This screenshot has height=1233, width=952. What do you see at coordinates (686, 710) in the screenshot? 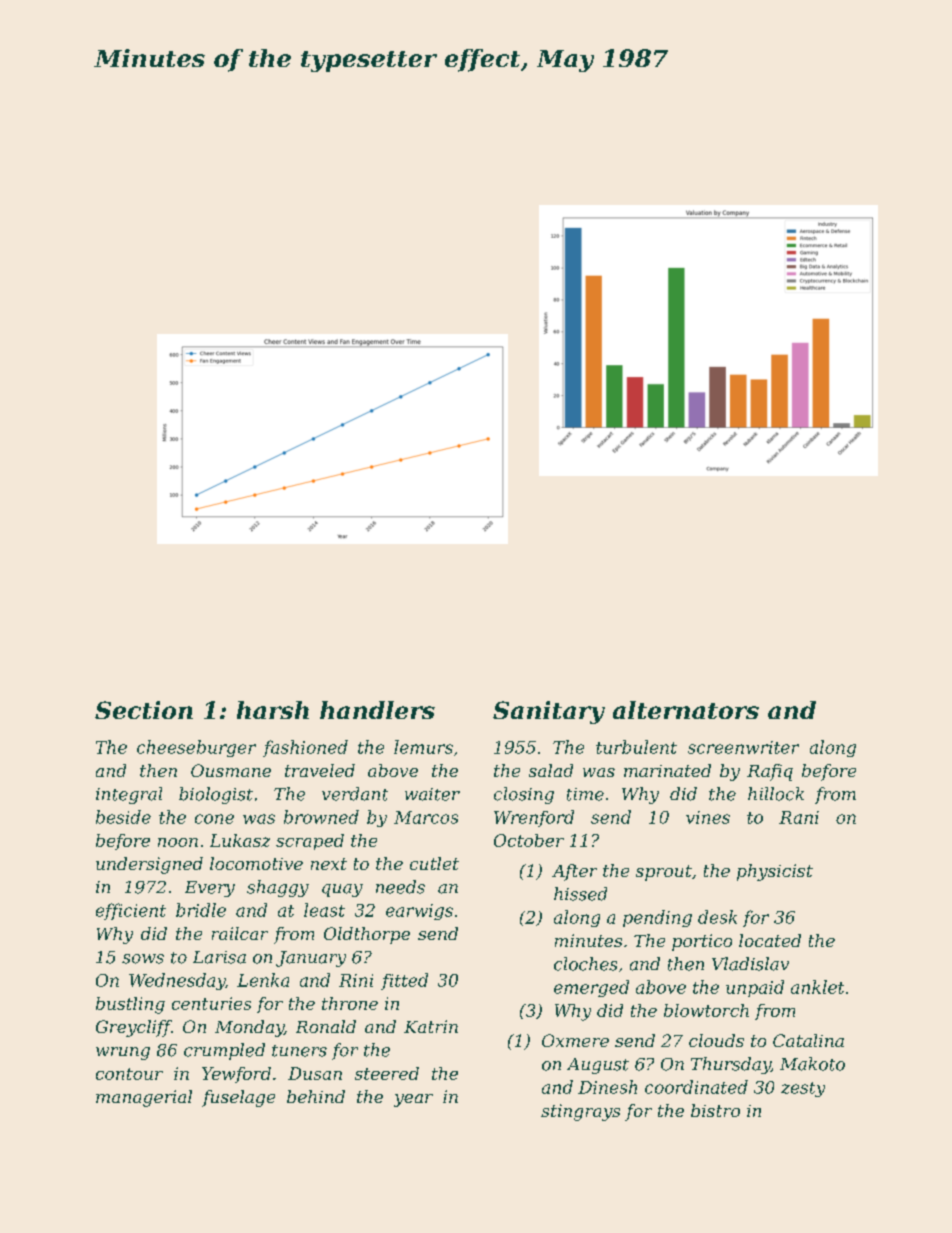
I see `alternators` at bounding box center [686, 710].
